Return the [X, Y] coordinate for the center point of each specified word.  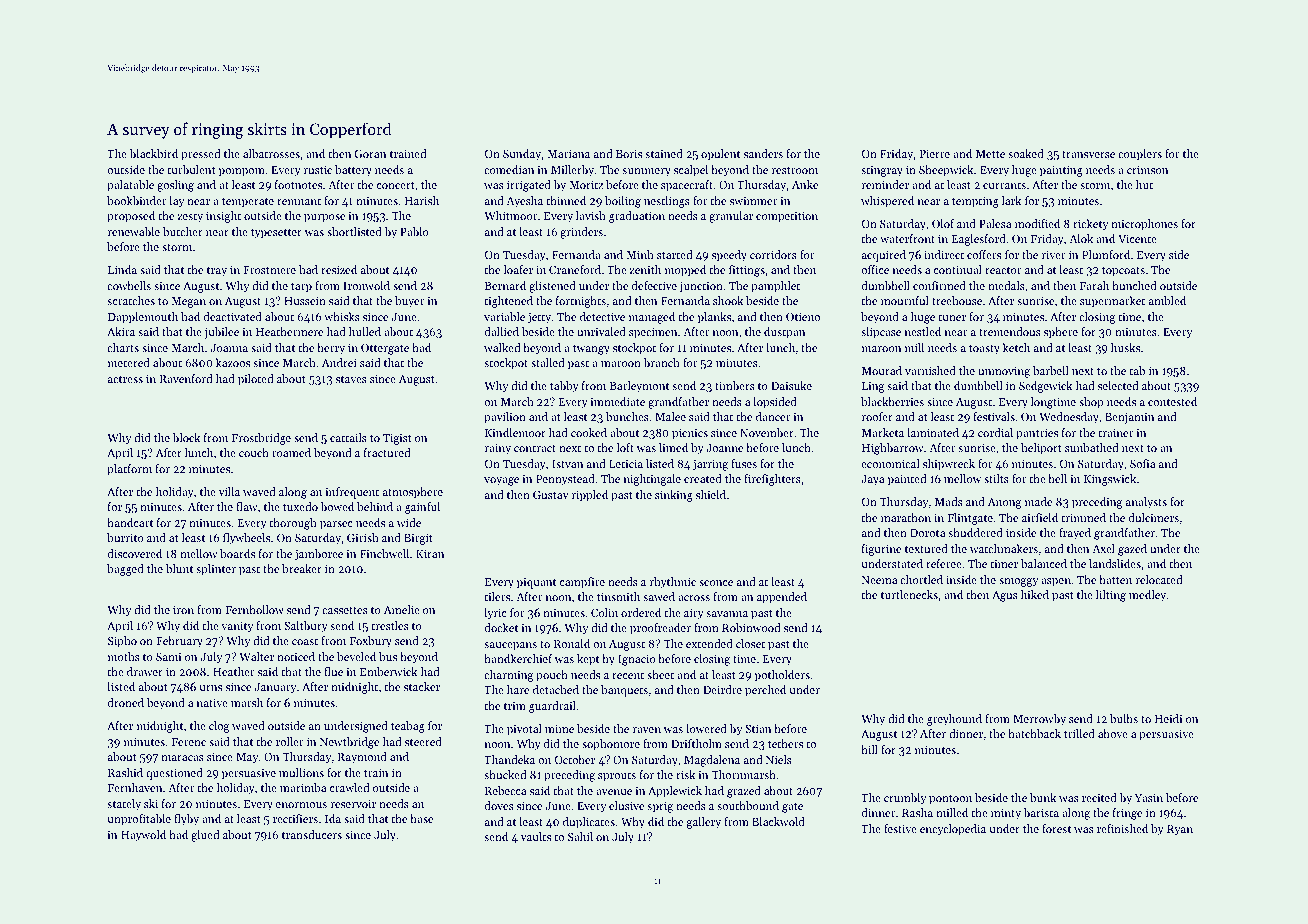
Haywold [143, 836]
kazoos [233, 362]
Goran [370, 154]
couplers [1140, 155]
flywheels [246, 539]
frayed [1075, 534]
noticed [296, 656]
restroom [795, 170]
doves [499, 805]
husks [1125, 347]
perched [765, 691]
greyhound [954, 720]
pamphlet [775, 287]
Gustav [551, 495]
